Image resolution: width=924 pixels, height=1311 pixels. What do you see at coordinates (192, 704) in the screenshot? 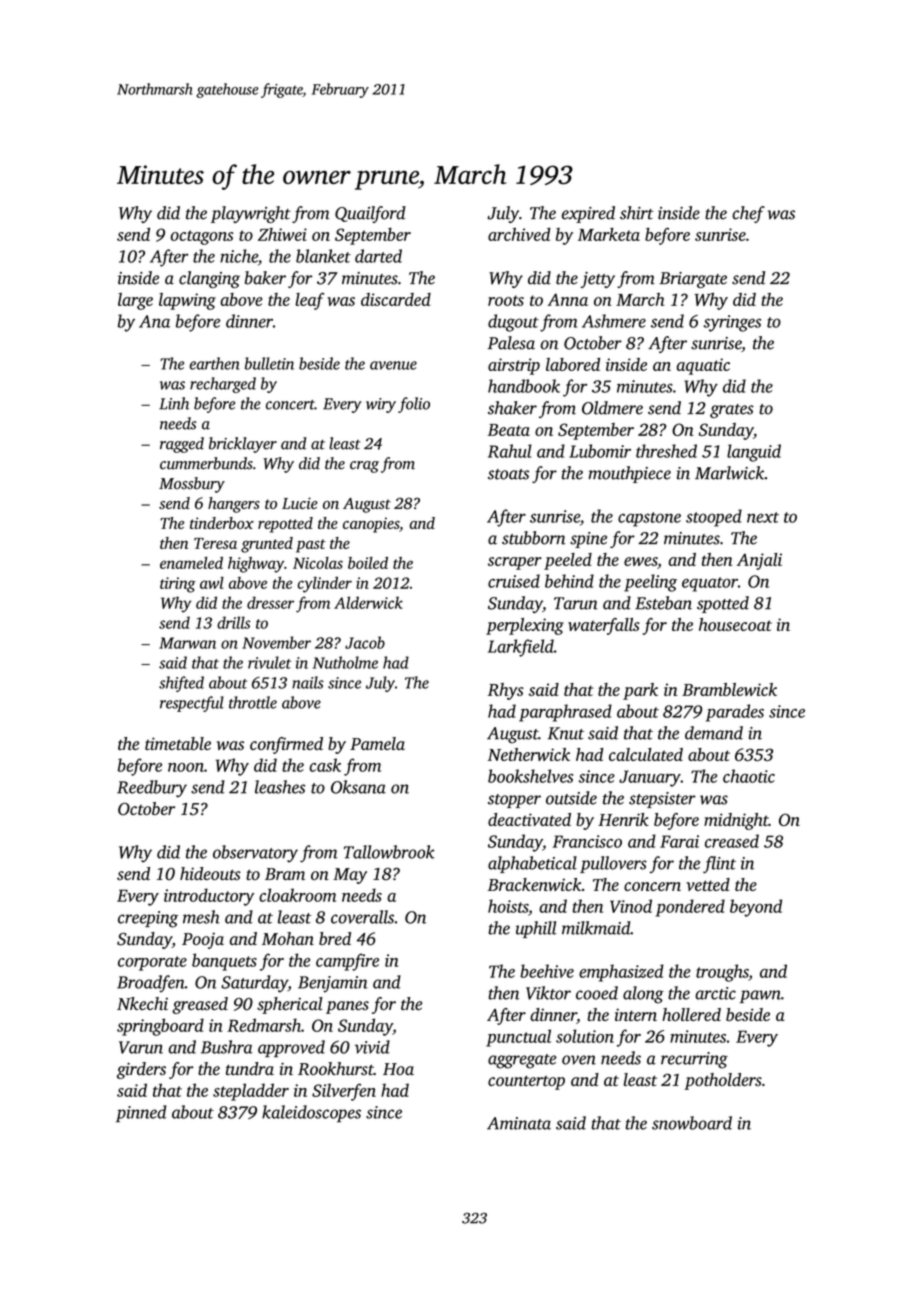
I see `respectful` at bounding box center [192, 704].
